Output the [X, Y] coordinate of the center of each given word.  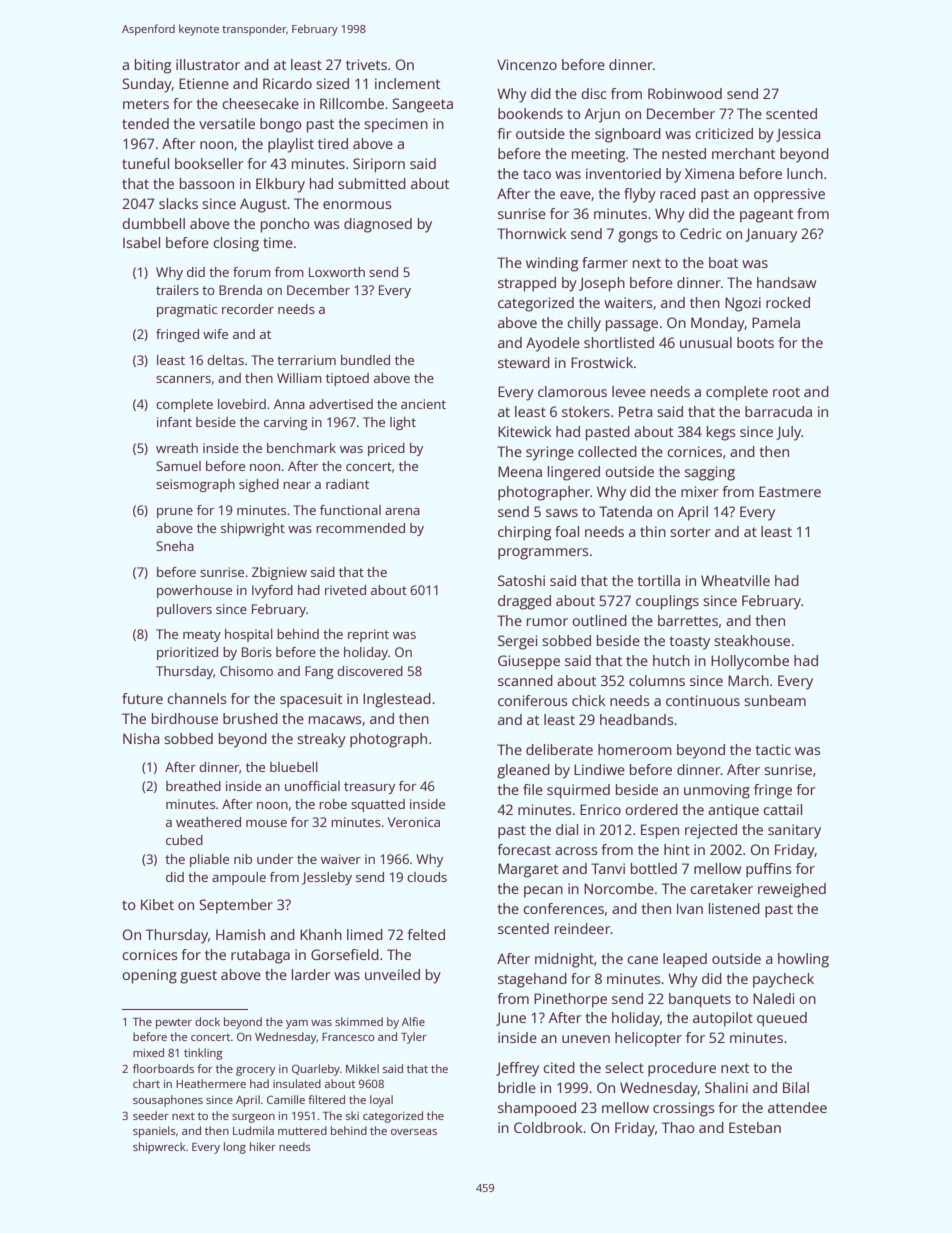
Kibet [157, 904]
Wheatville [735, 580]
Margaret [528, 870]
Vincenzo [527, 64]
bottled [654, 868]
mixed [148, 1052]
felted [426, 934]
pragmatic [187, 310]
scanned [525, 680]
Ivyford [272, 591]
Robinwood [685, 93]
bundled [365, 360]
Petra [636, 411]
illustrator [208, 64]
